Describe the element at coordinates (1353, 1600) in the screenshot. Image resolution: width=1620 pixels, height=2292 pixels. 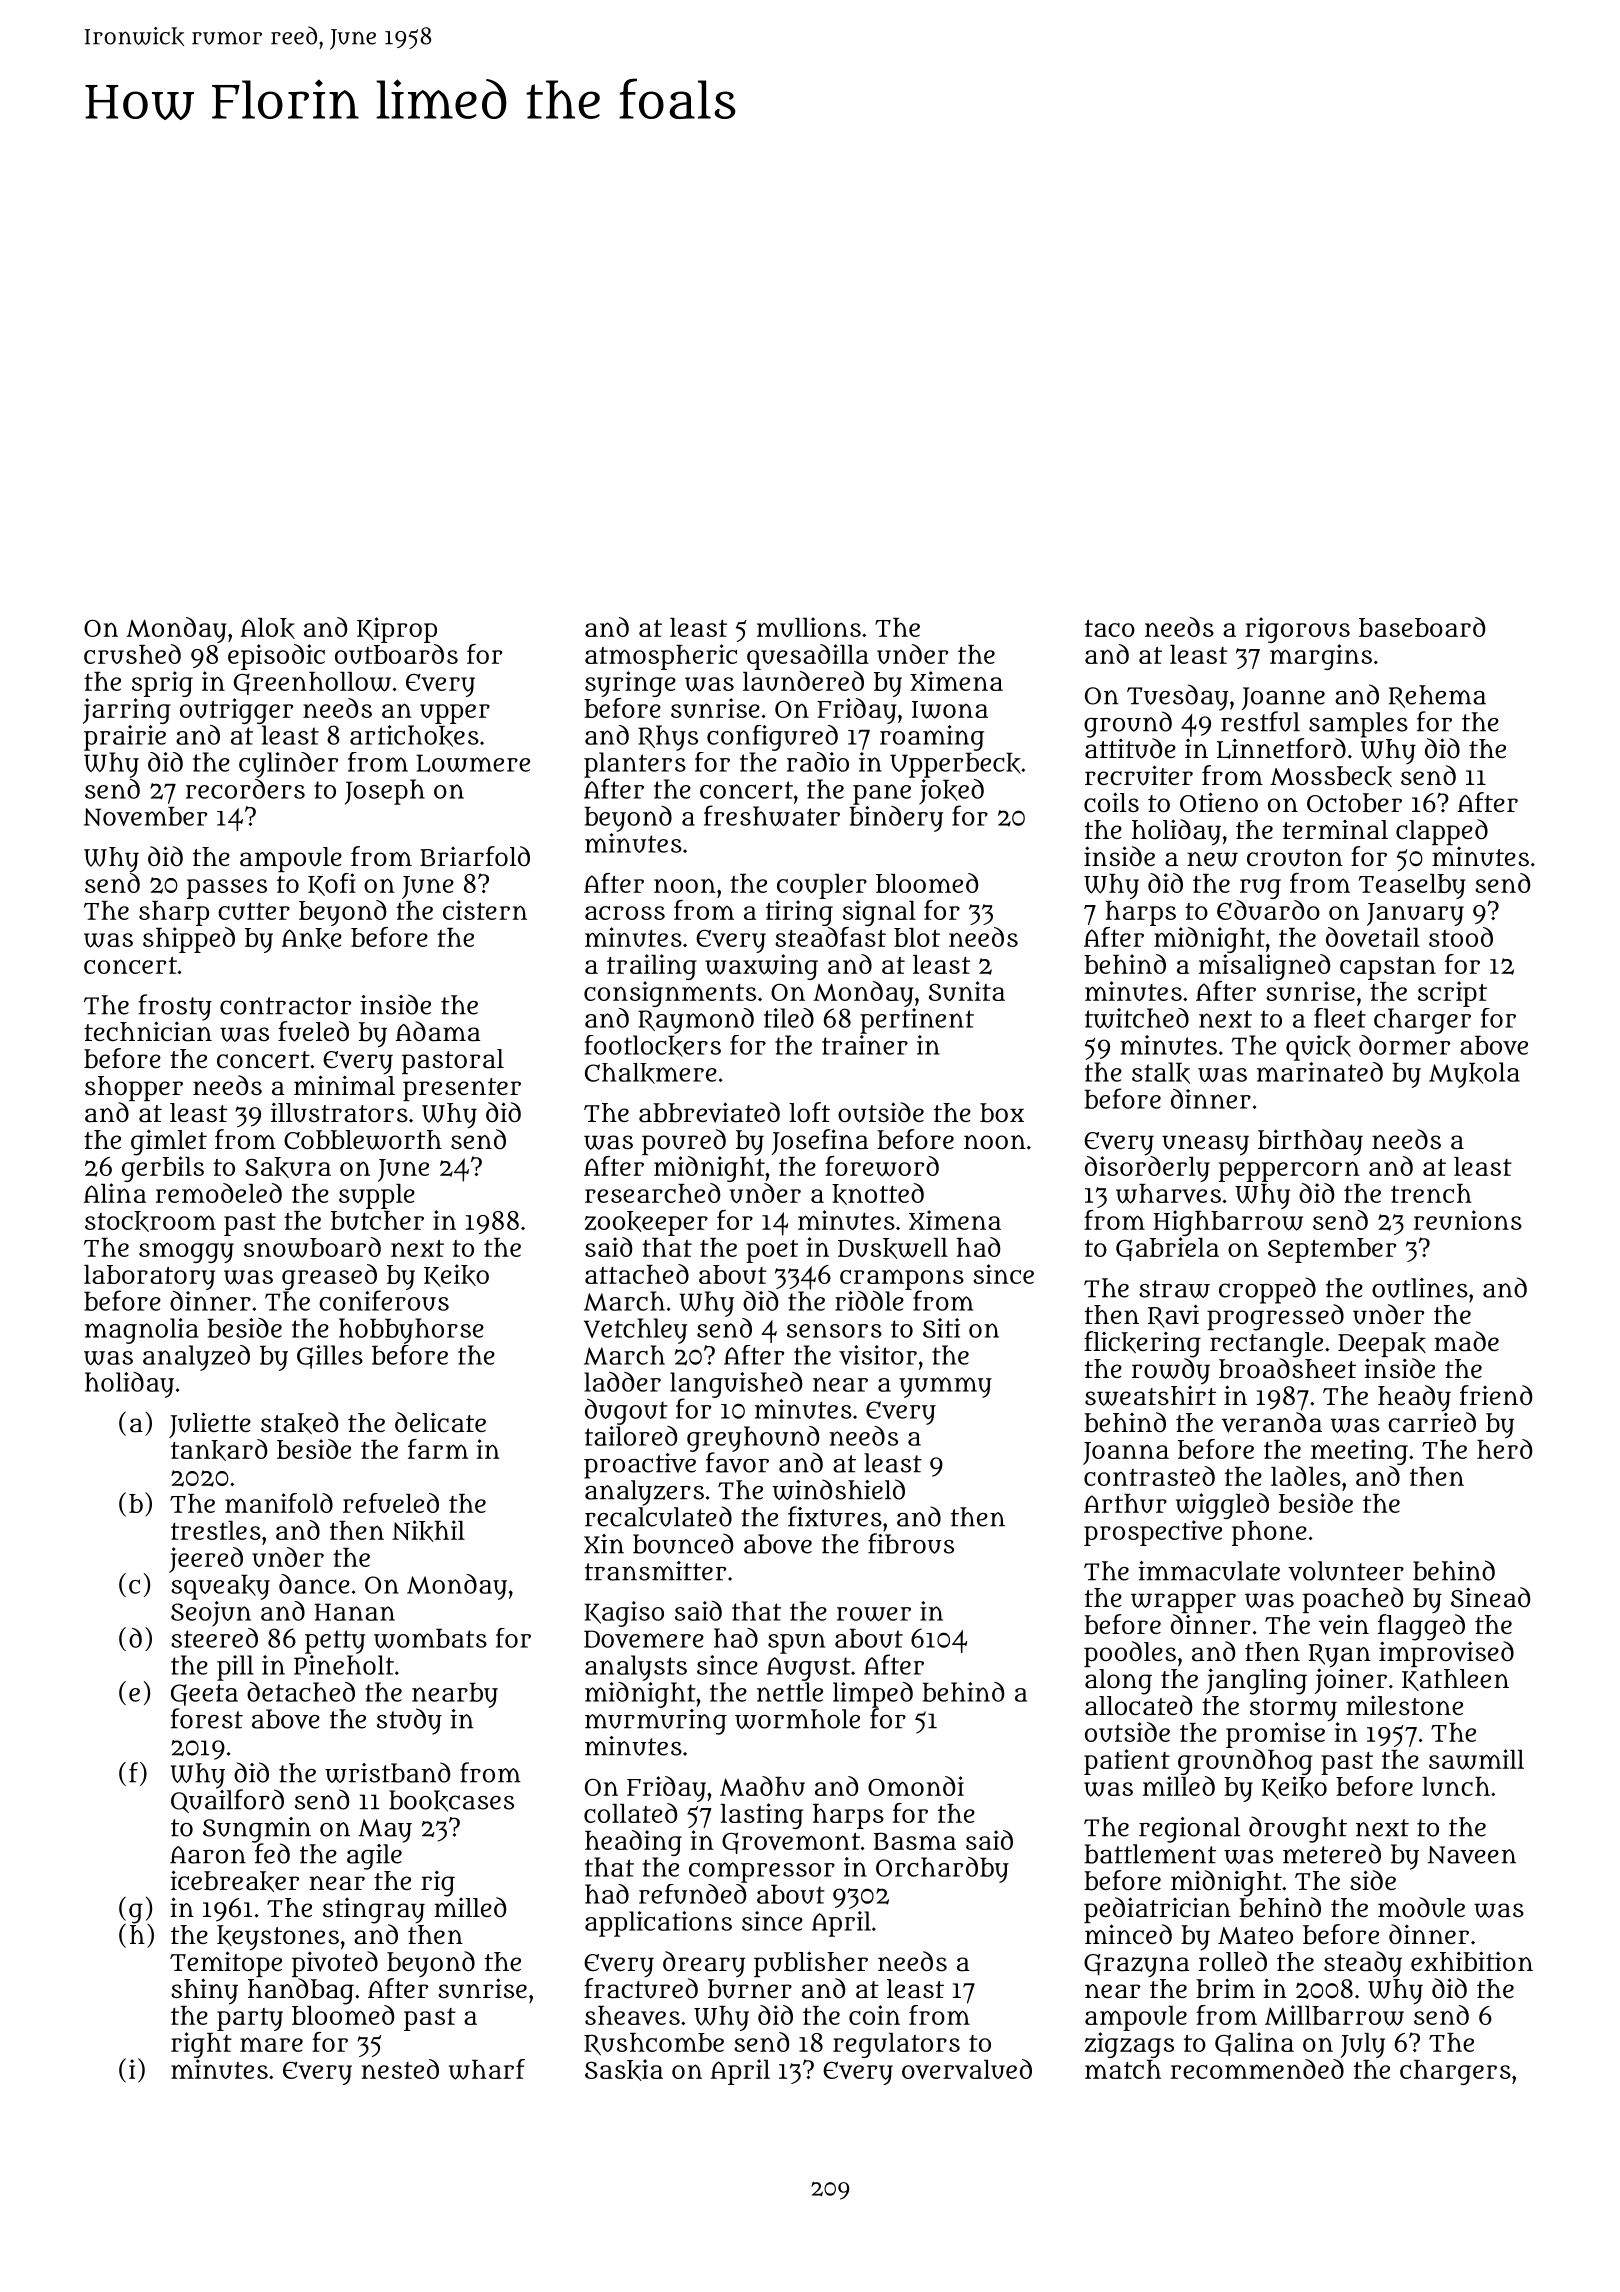
I see `poached` at that location.
